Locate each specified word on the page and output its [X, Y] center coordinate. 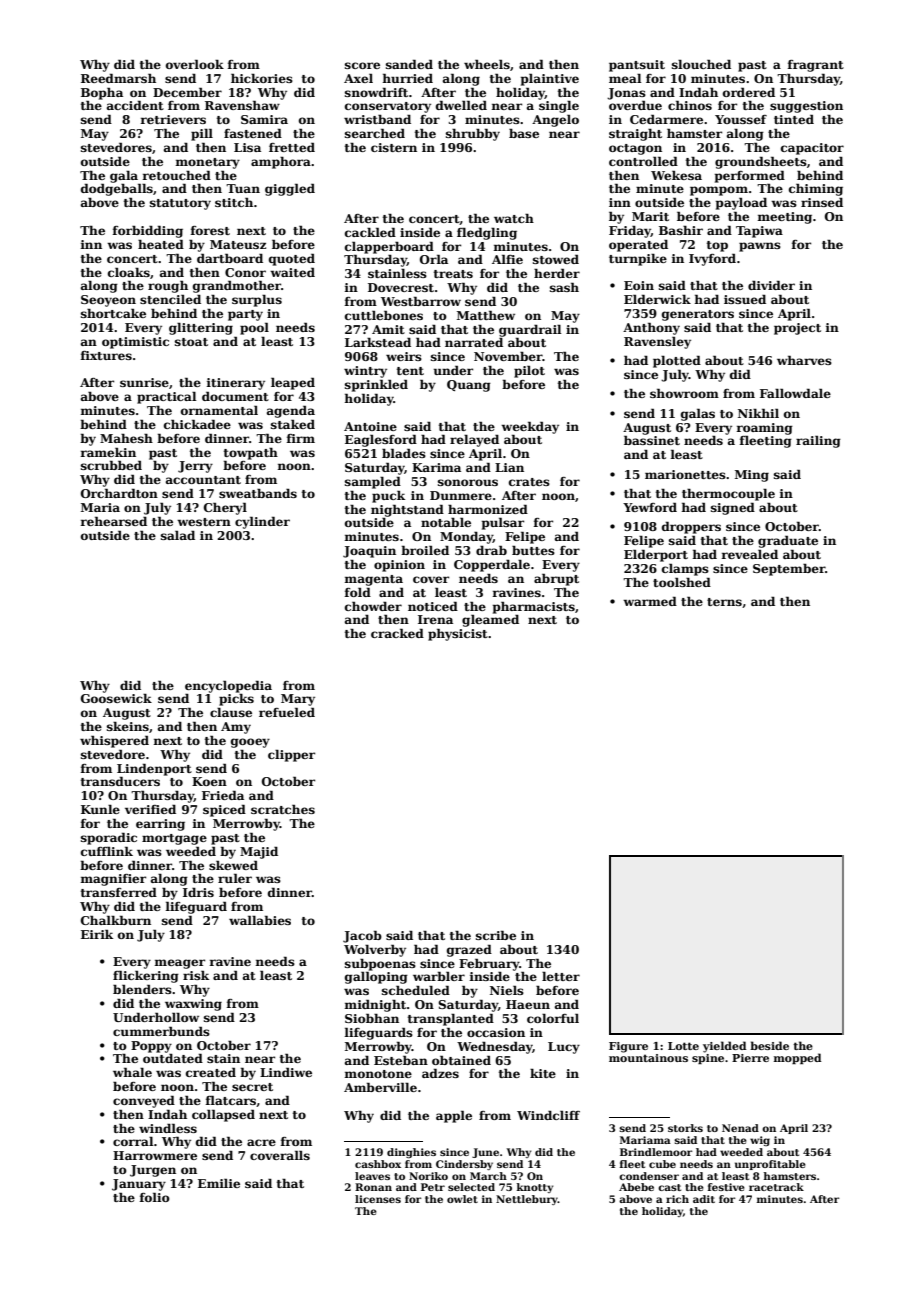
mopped [798, 1058]
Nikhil [758, 413]
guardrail [530, 330]
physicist [458, 634]
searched [375, 133]
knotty [535, 1188]
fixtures [106, 355]
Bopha [102, 93]
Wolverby [375, 950]
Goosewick [116, 698]
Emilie [219, 1183]
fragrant [815, 66]
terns [724, 602]
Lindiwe [286, 1072]
